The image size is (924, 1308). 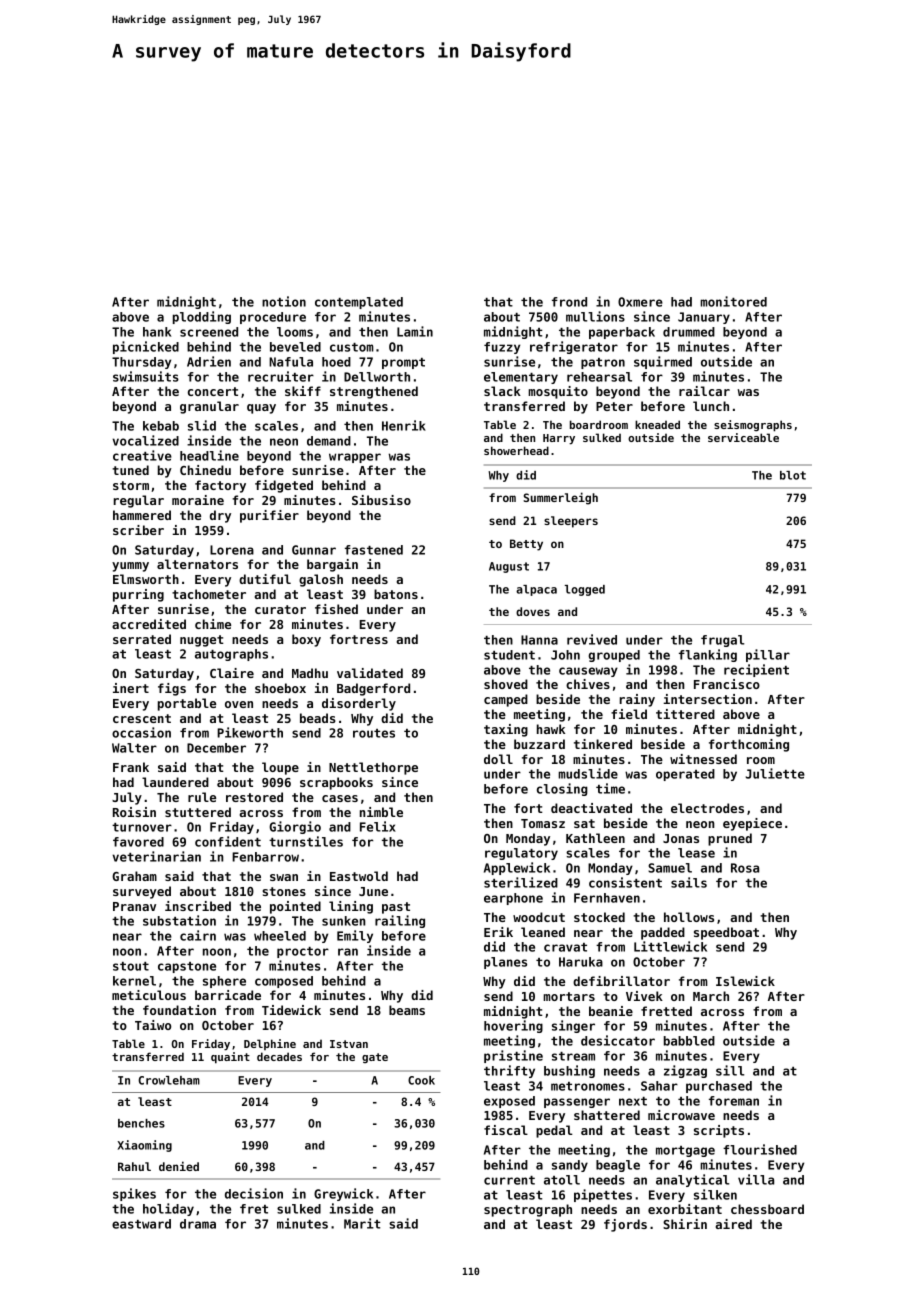 What do you see at coordinates (610, 788) in the screenshot?
I see `time` at bounding box center [610, 788].
